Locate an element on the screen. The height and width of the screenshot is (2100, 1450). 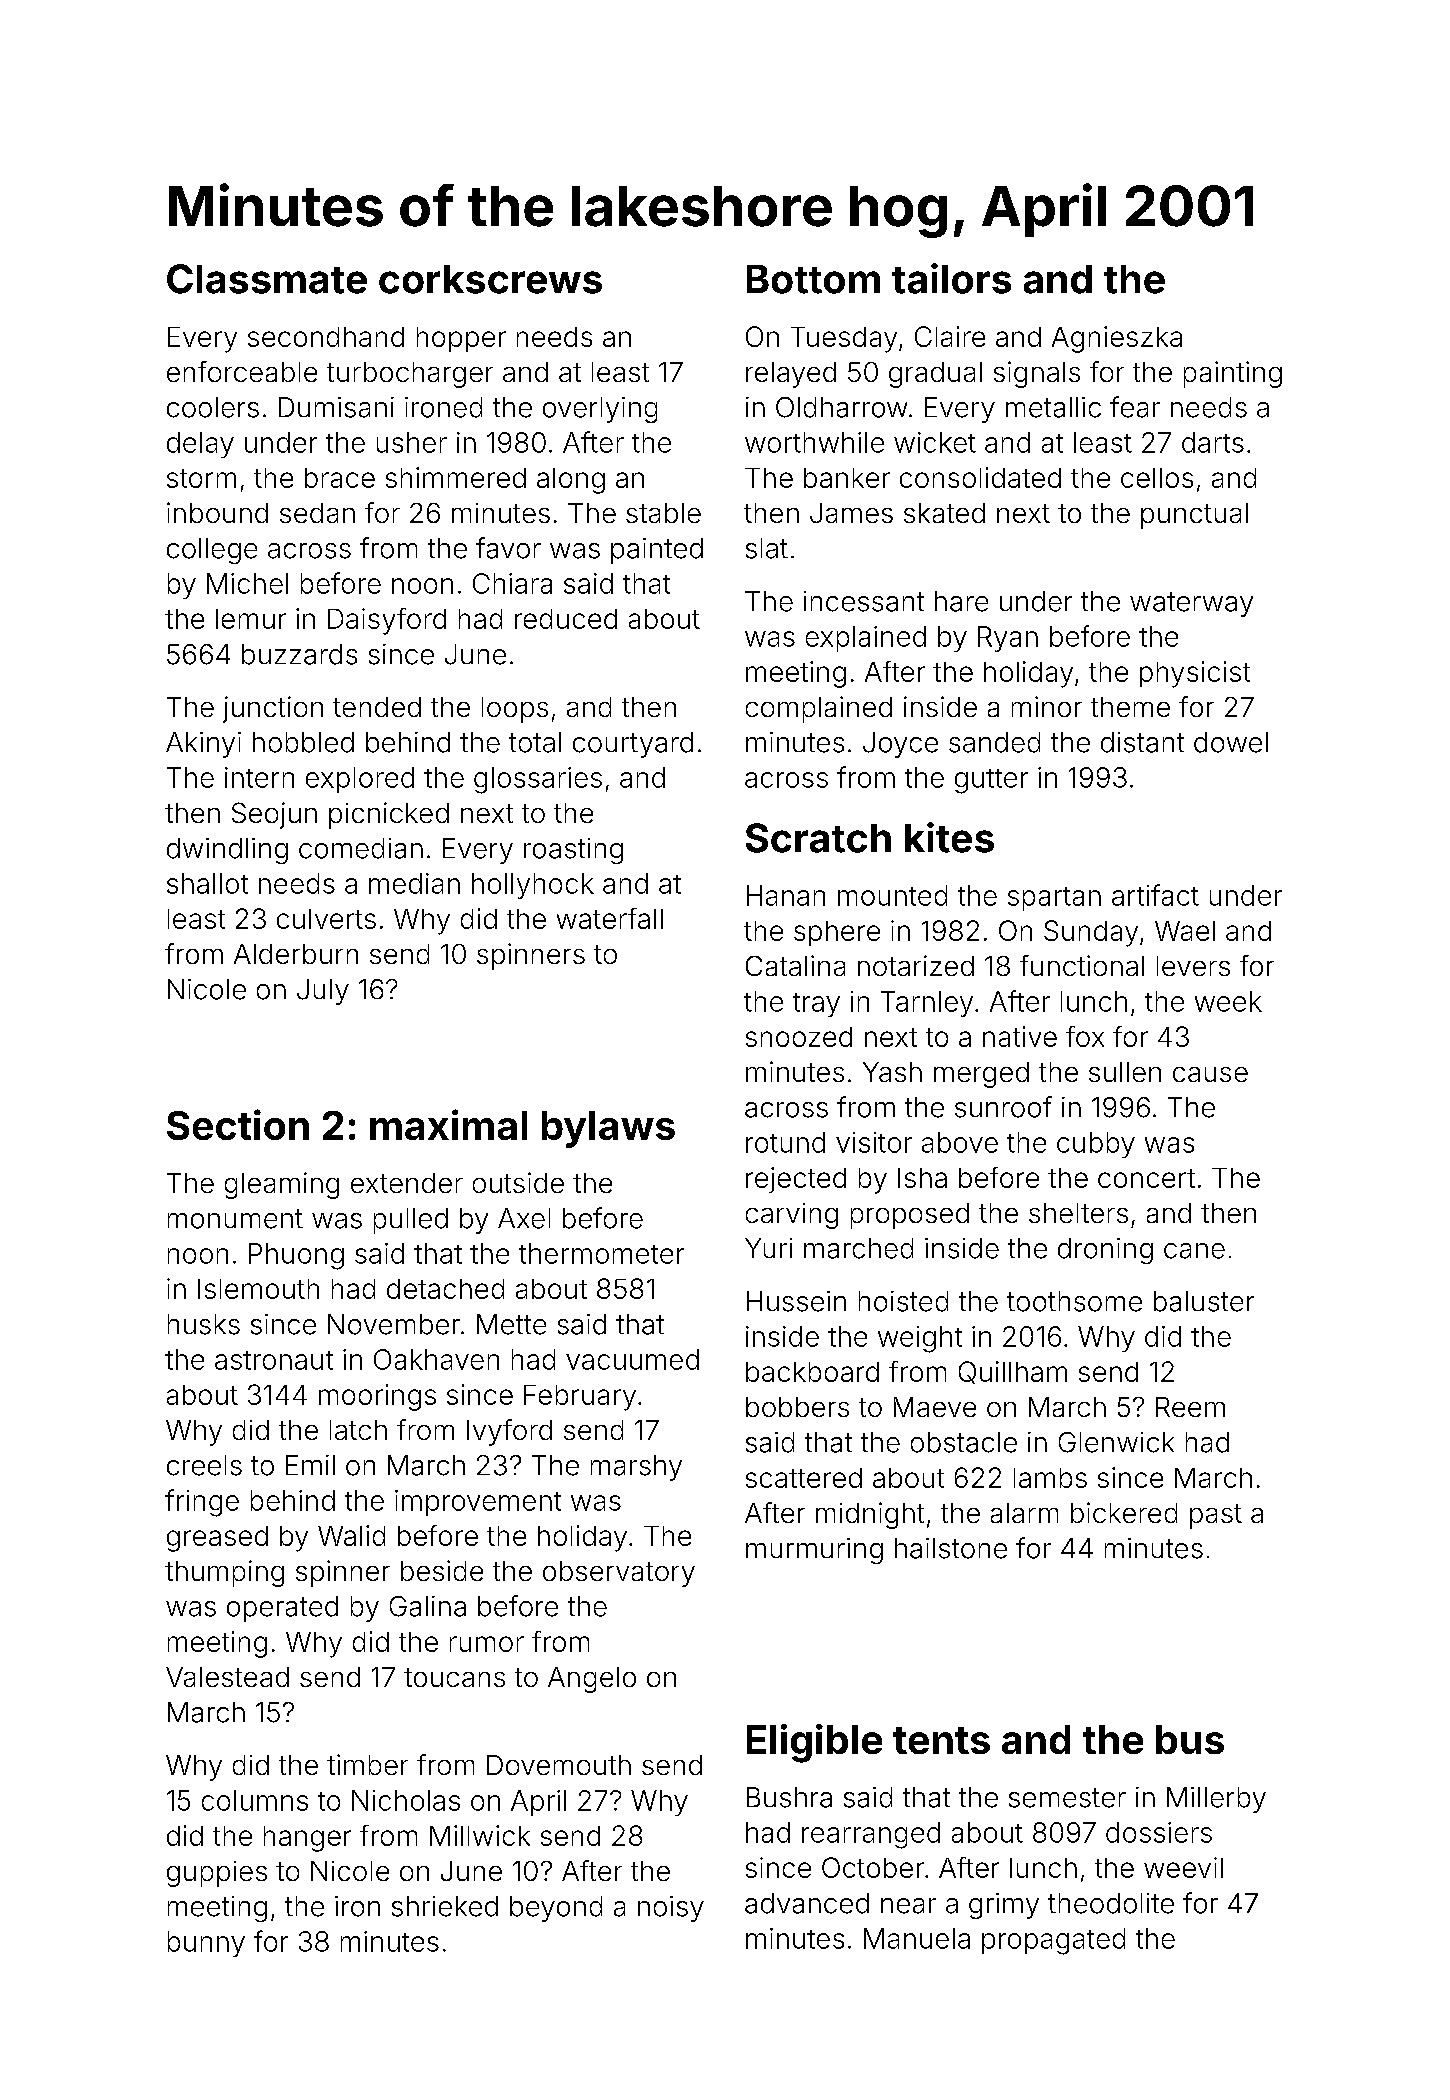
semester is located at coordinates (1067, 1798).
